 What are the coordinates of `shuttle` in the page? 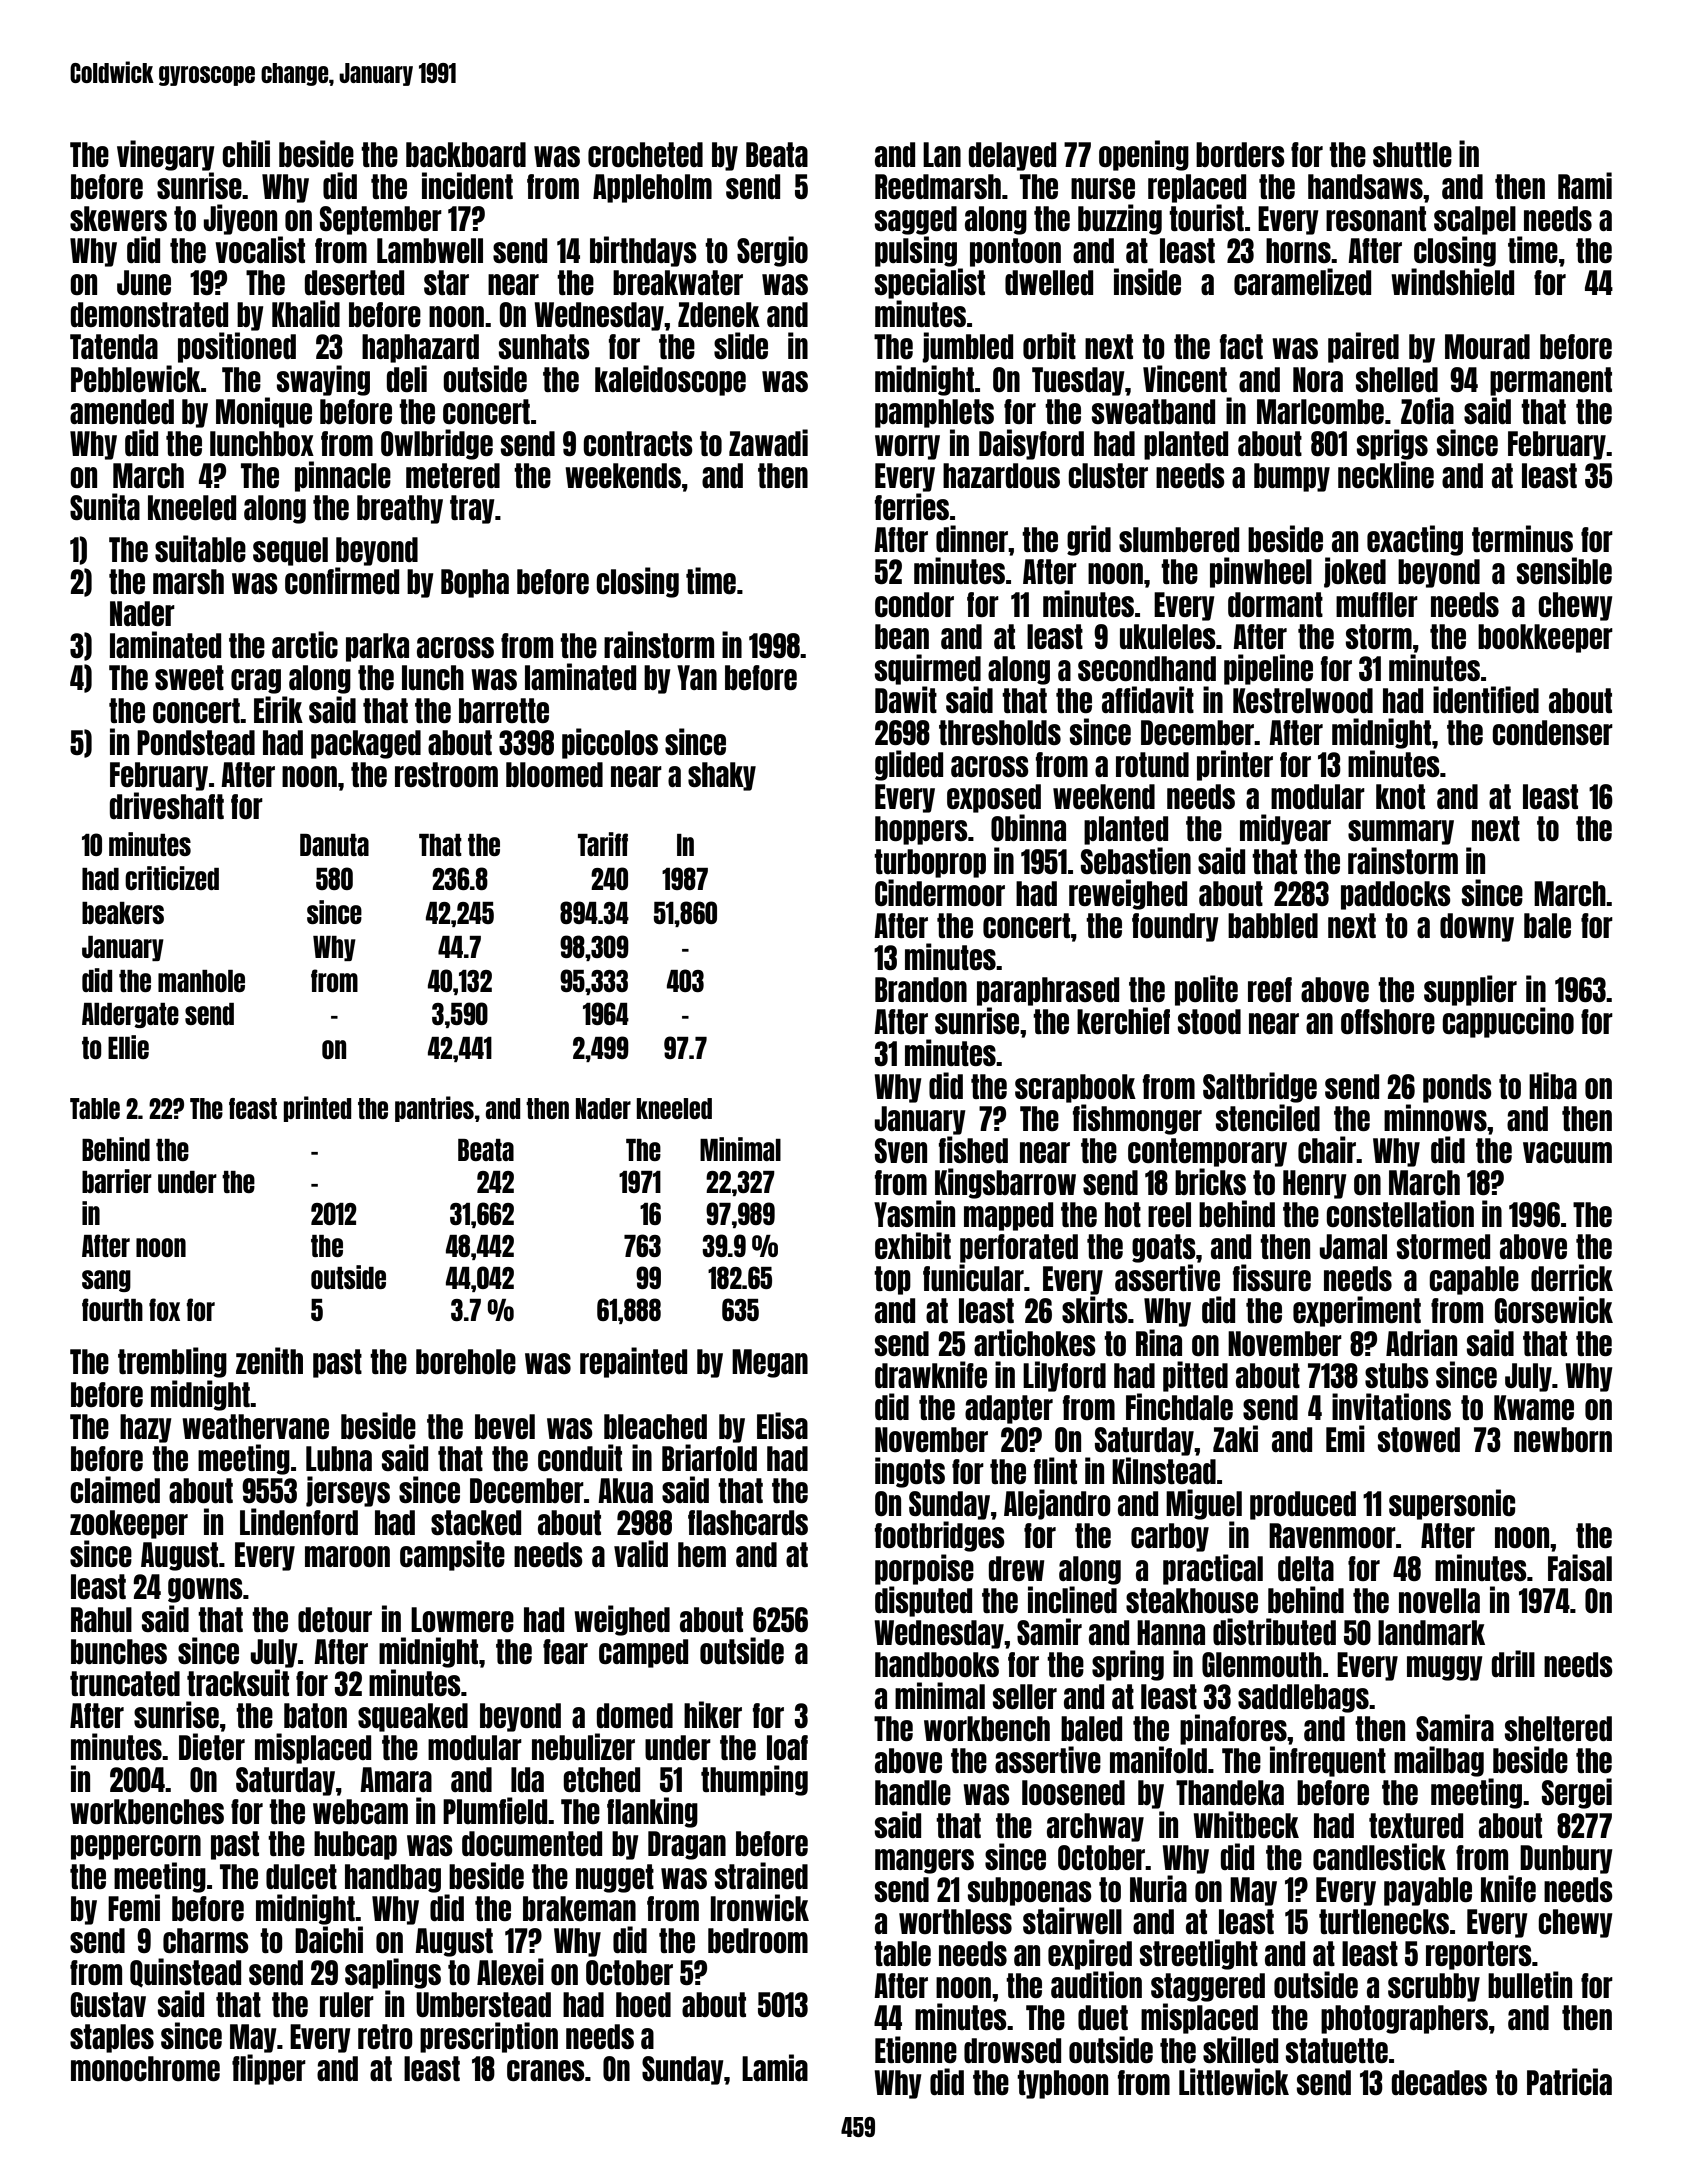 It's located at (1412, 154).
